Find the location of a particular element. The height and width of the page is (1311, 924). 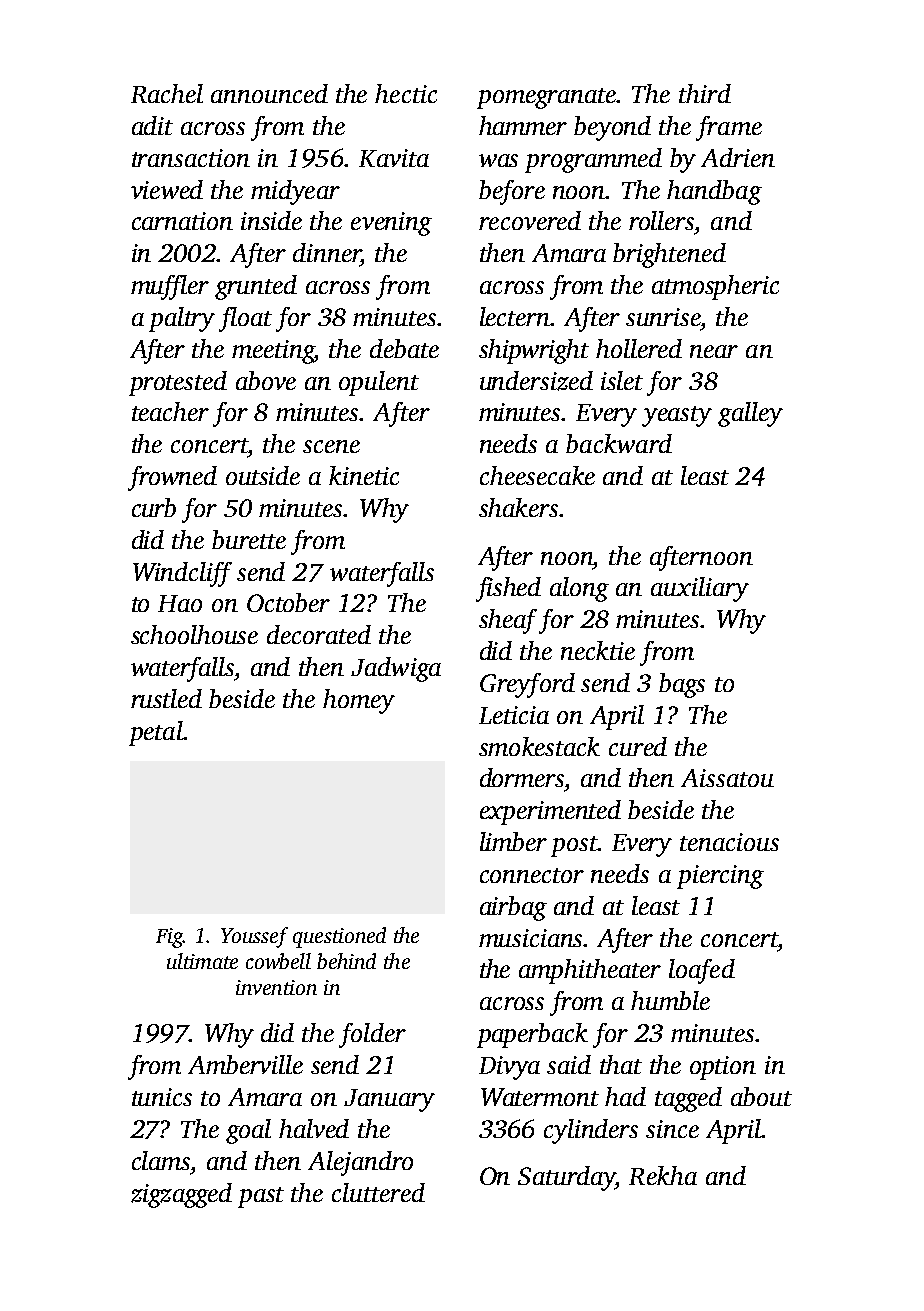

beyond is located at coordinates (612, 128).
